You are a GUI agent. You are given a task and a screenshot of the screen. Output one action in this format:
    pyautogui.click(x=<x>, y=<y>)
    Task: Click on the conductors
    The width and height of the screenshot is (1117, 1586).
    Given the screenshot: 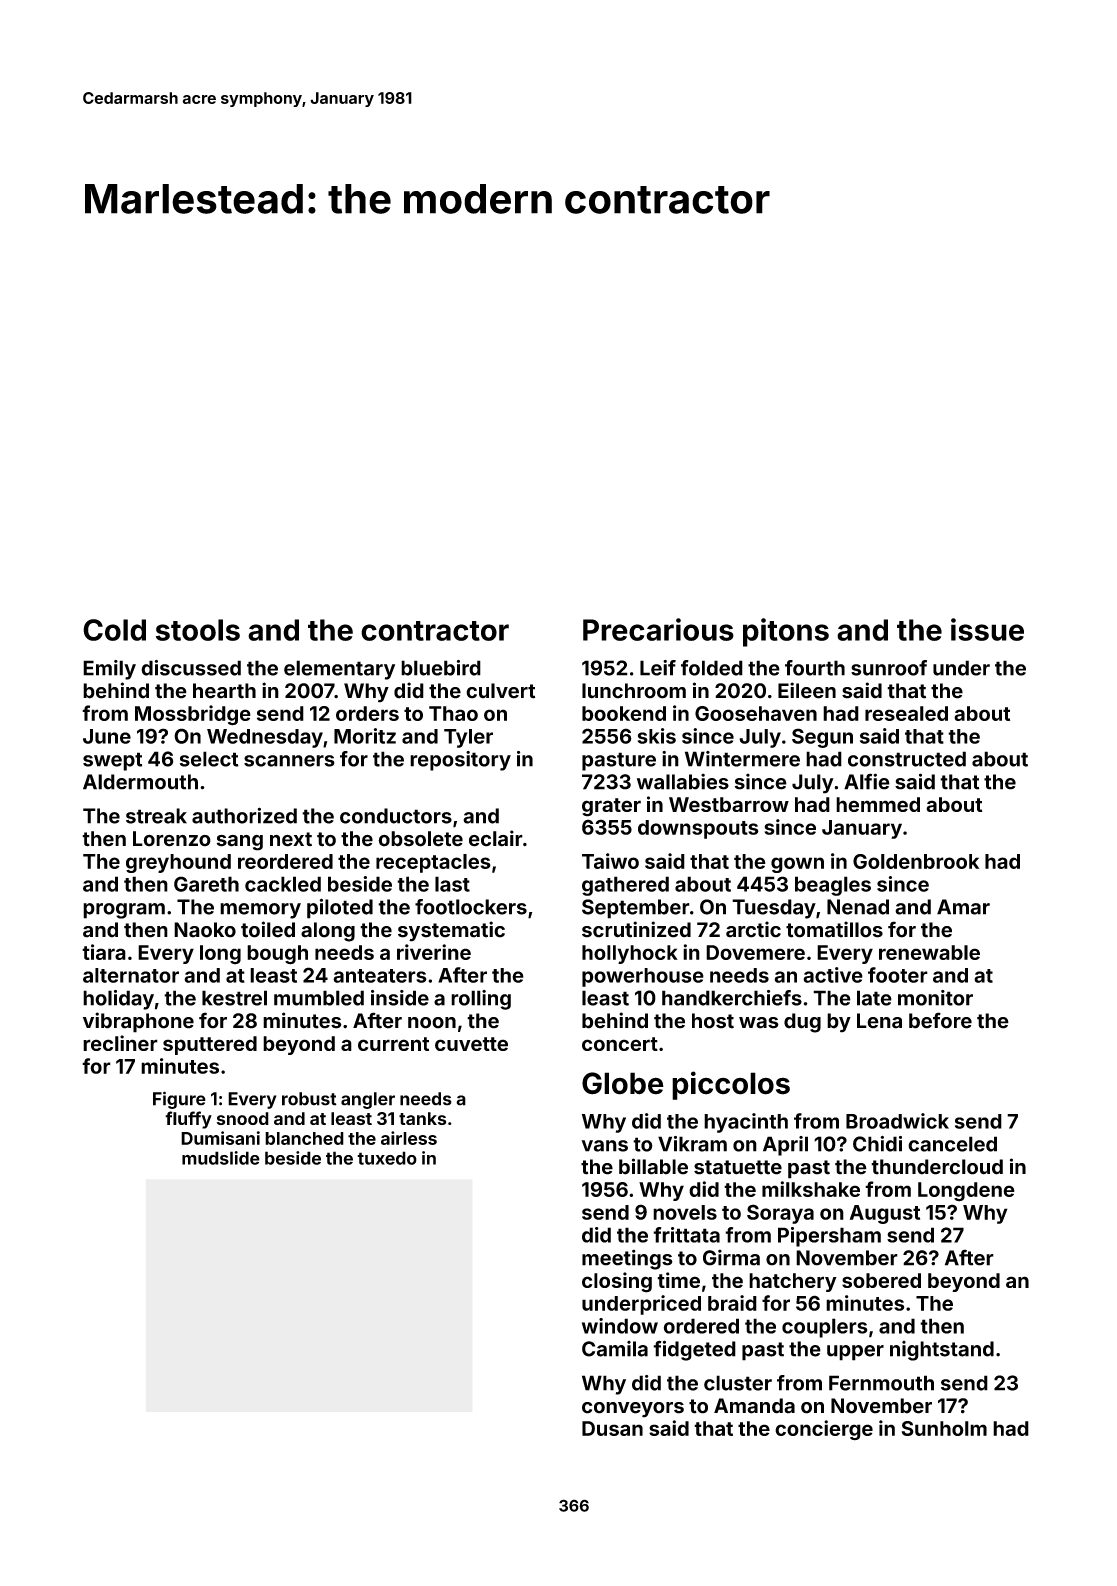 What is the action you would take?
    pyautogui.click(x=396, y=816)
